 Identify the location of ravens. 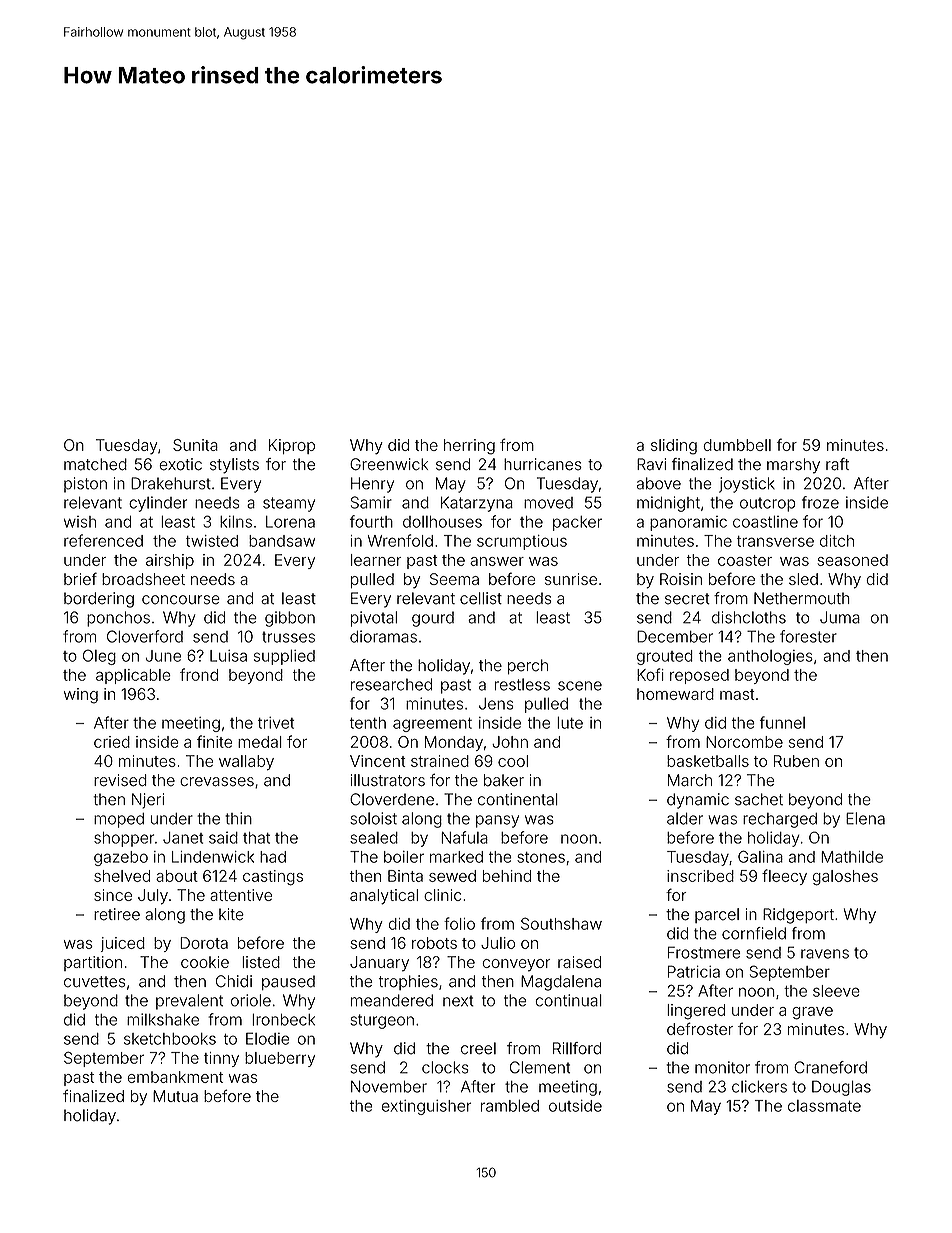
(825, 954).
